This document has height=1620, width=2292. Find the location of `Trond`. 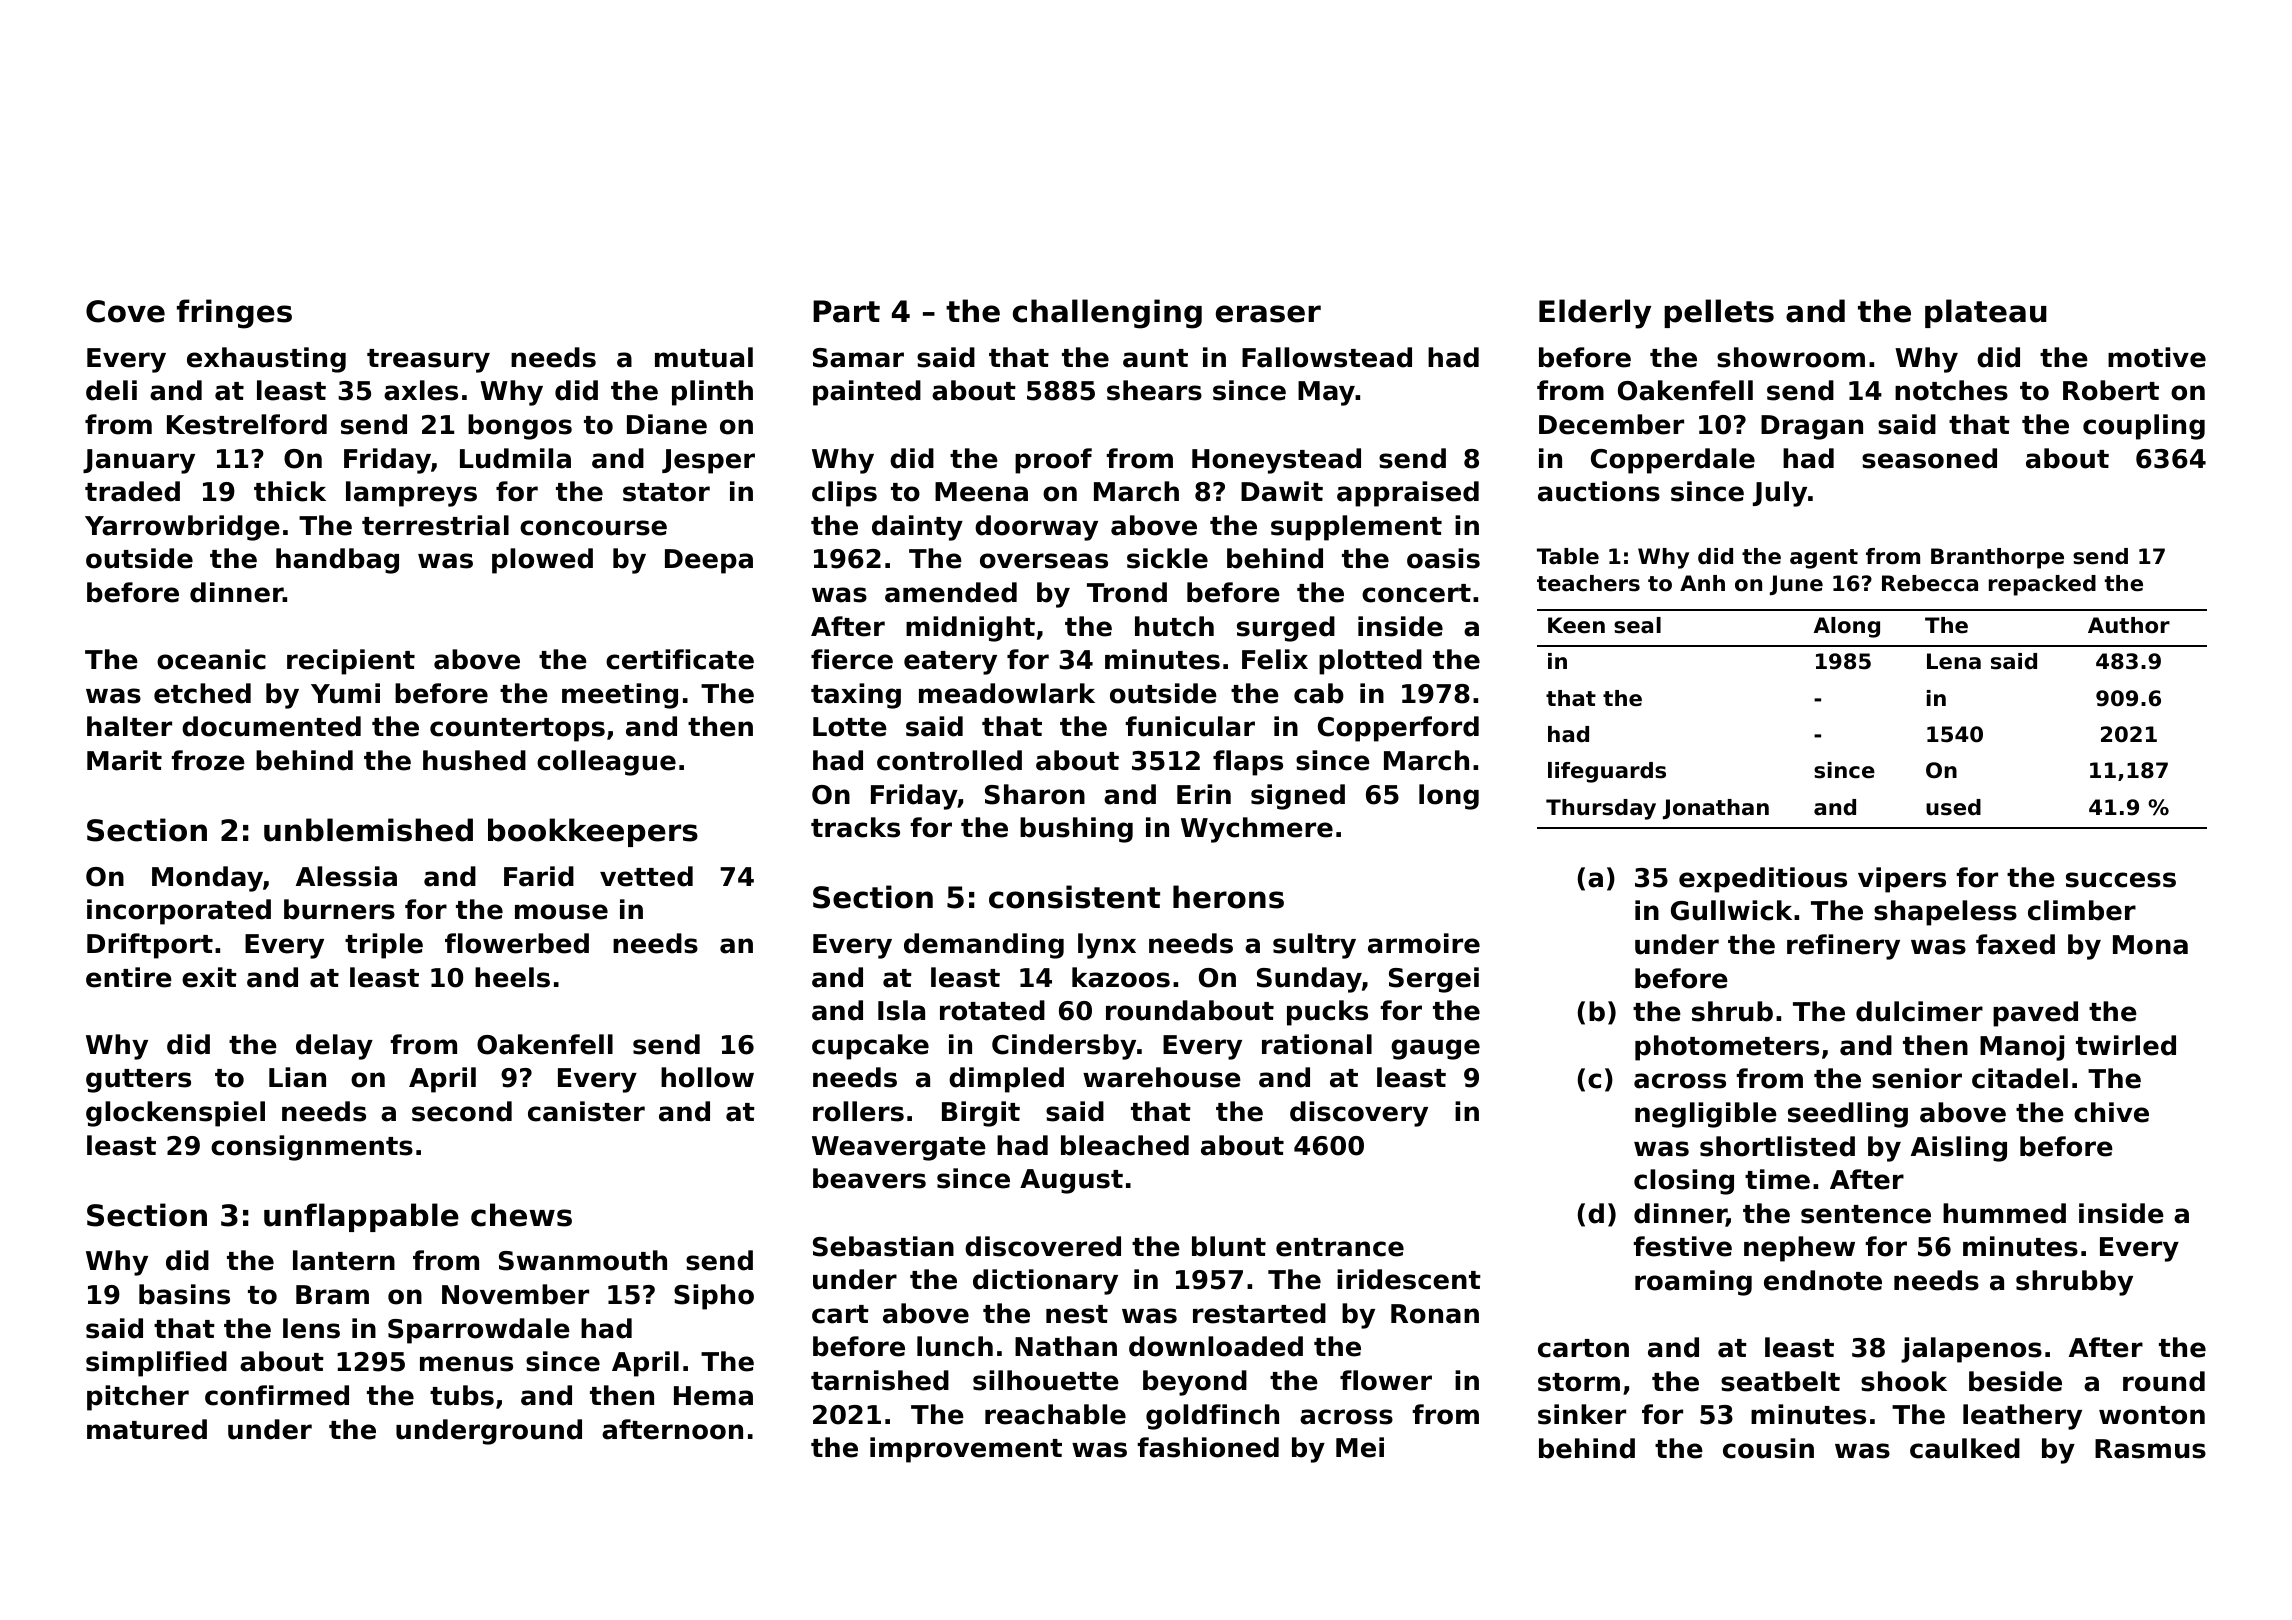

Trond is located at coordinates (1127, 592).
